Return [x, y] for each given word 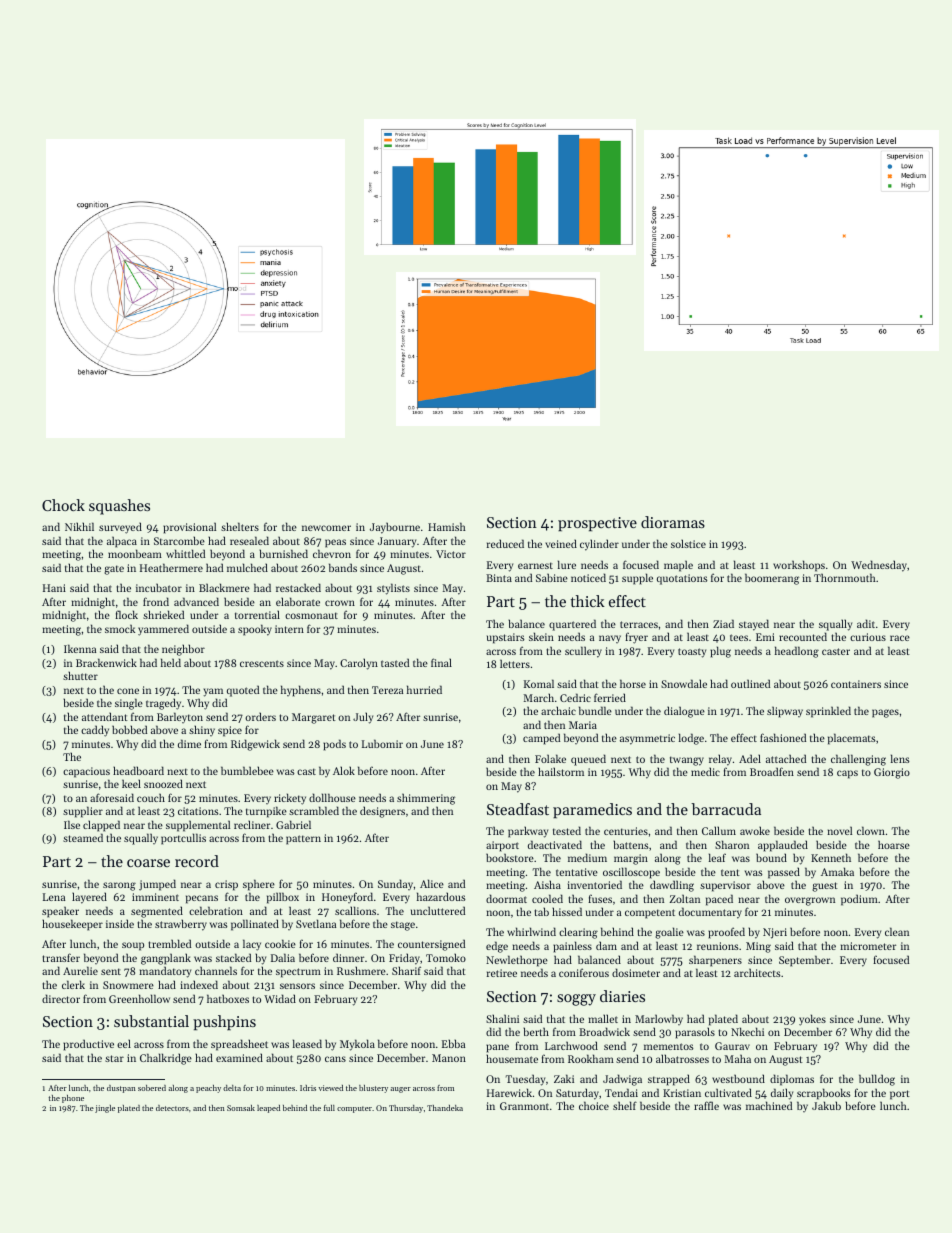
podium [859, 900]
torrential [257, 614]
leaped [268, 1109]
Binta [499, 578]
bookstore [510, 857]
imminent [155, 897]
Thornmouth [845, 577]
